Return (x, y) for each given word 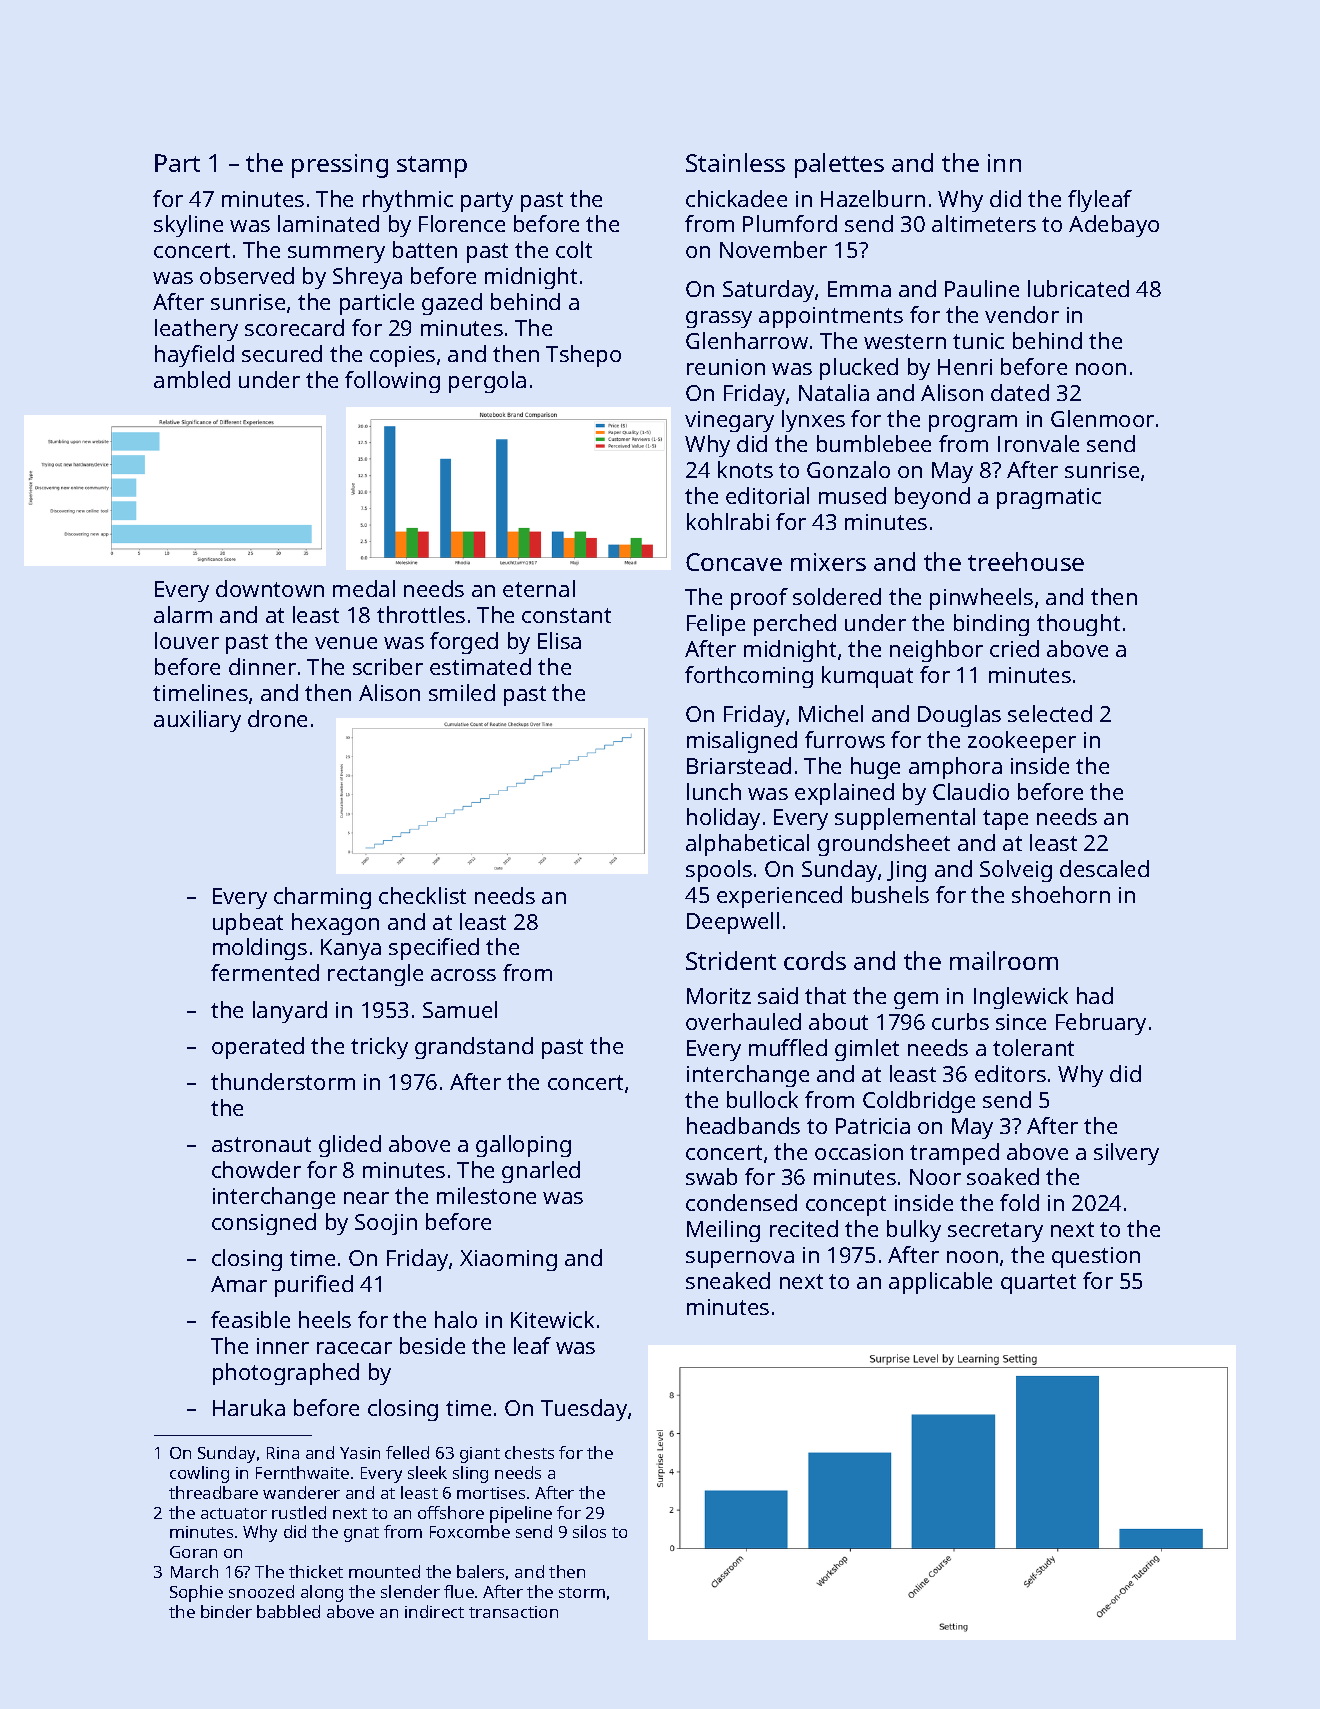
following (392, 382)
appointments (831, 317)
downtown (270, 588)
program (973, 423)
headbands (743, 1125)
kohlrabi (728, 521)
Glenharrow (747, 340)
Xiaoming (508, 1260)
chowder (256, 1169)
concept (846, 1206)
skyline (188, 226)
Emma (859, 289)
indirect (434, 1611)
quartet (1038, 1284)
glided (350, 1146)
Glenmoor (1102, 418)
